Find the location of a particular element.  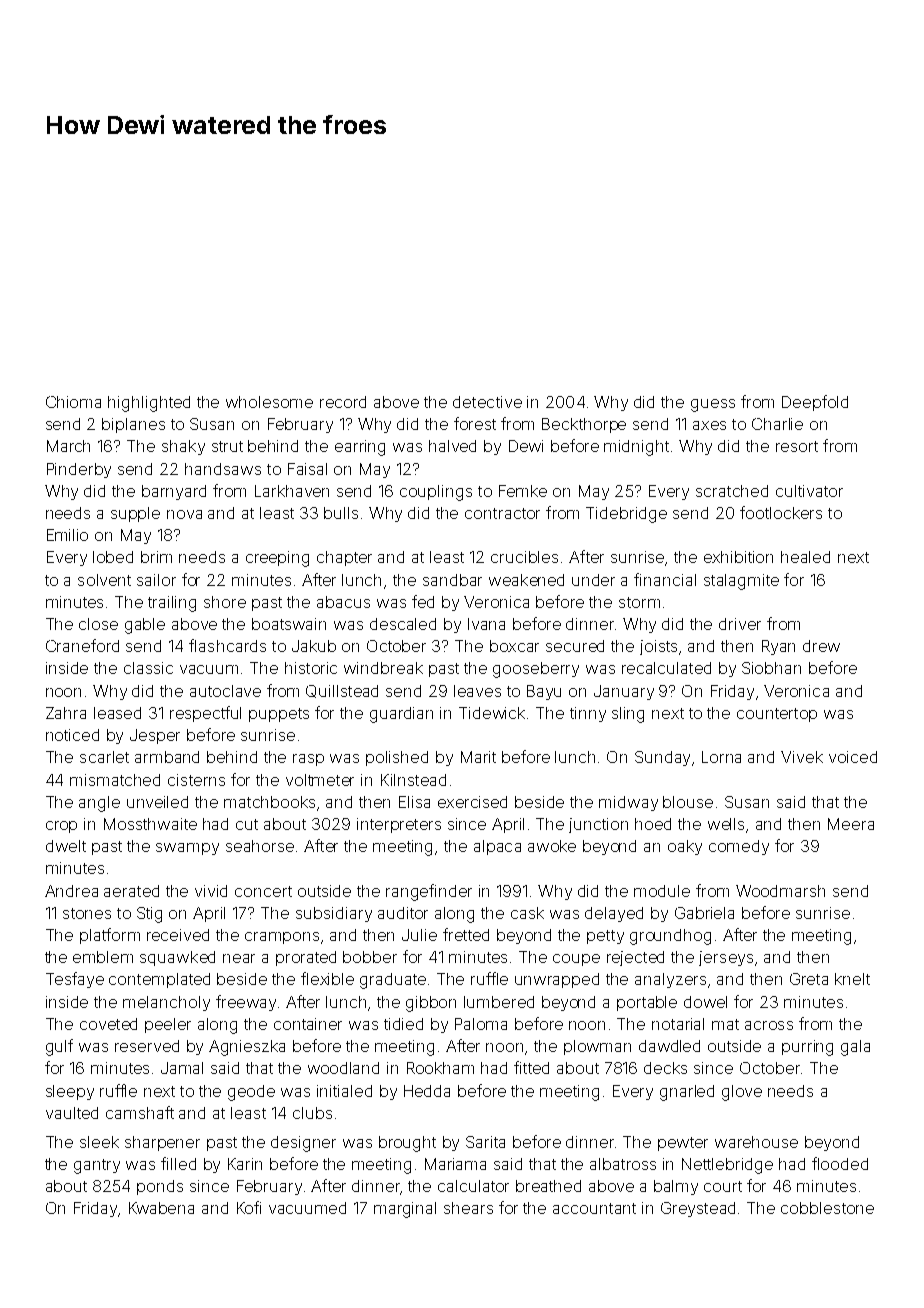

couplings is located at coordinates (436, 493).
